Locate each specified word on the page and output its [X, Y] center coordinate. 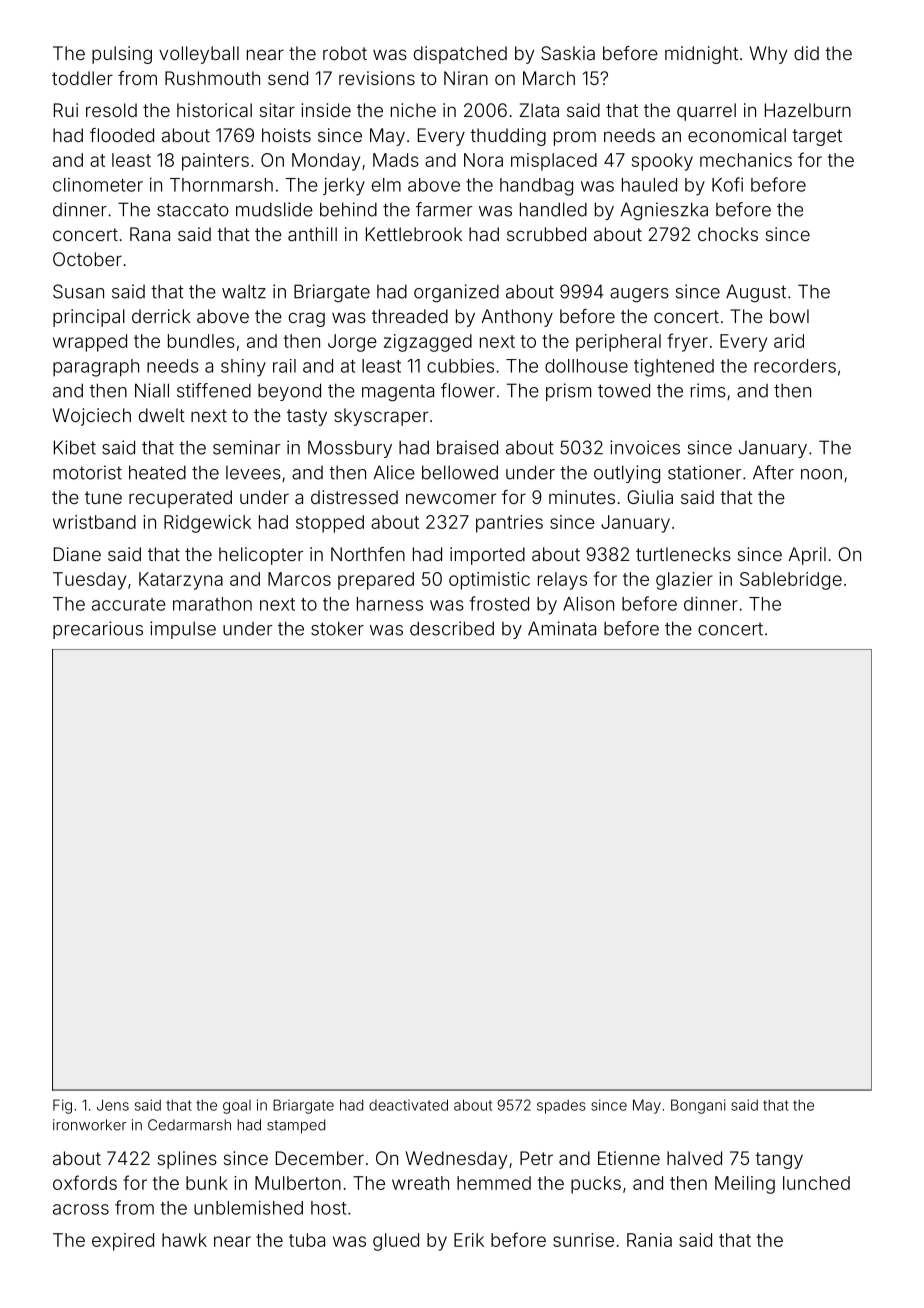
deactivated [408, 1105]
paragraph [96, 368]
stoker [337, 628]
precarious [98, 630]
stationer [704, 472]
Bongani [698, 1106]
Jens [113, 1105]
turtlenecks [683, 554]
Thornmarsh [221, 185]
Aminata [562, 628]
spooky [662, 162]
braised [467, 447]
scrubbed [546, 234]
